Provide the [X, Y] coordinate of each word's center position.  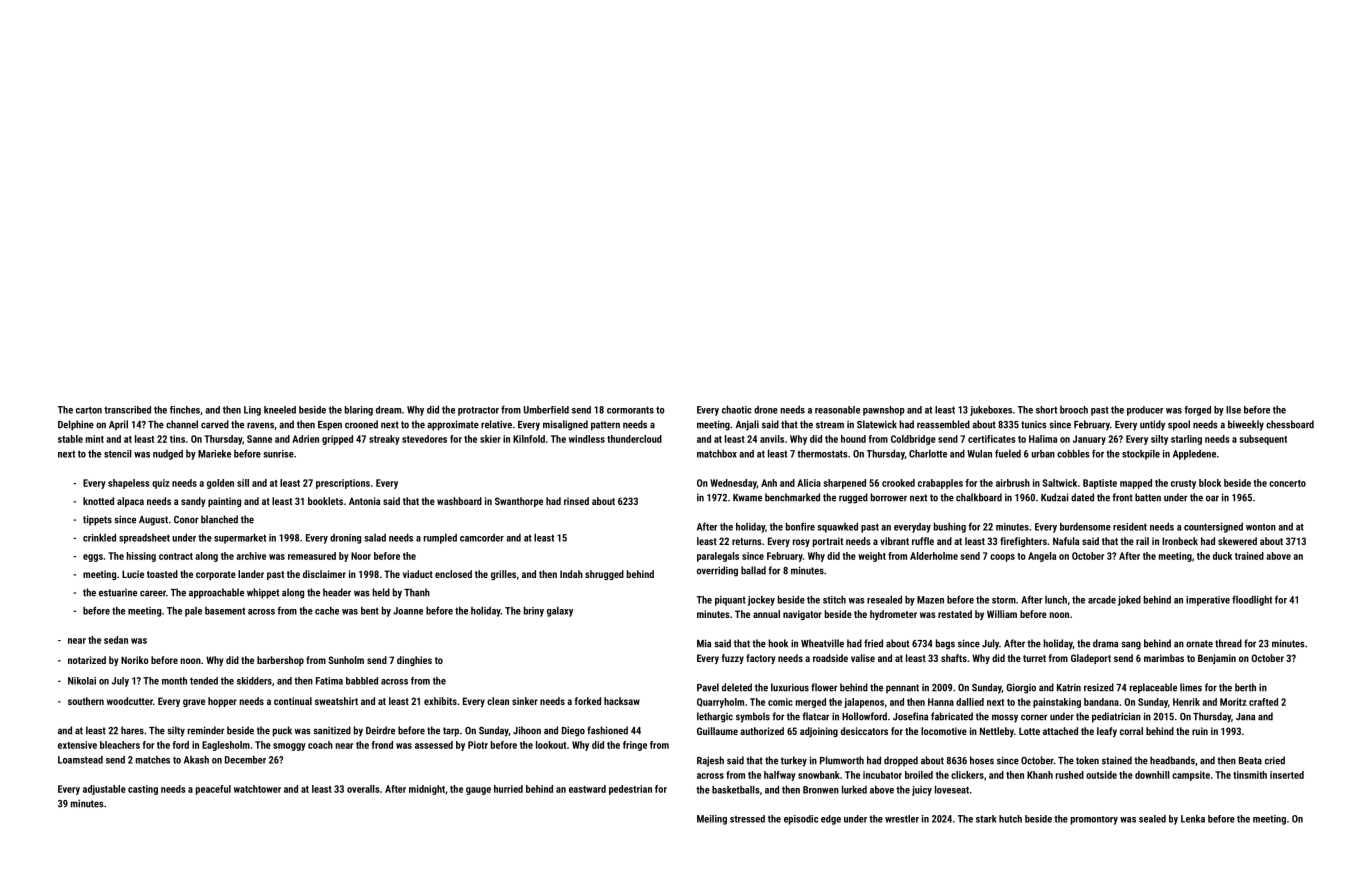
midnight [427, 790]
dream [388, 410]
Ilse [1233, 410]
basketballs [735, 789]
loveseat [952, 789]
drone [766, 410]
